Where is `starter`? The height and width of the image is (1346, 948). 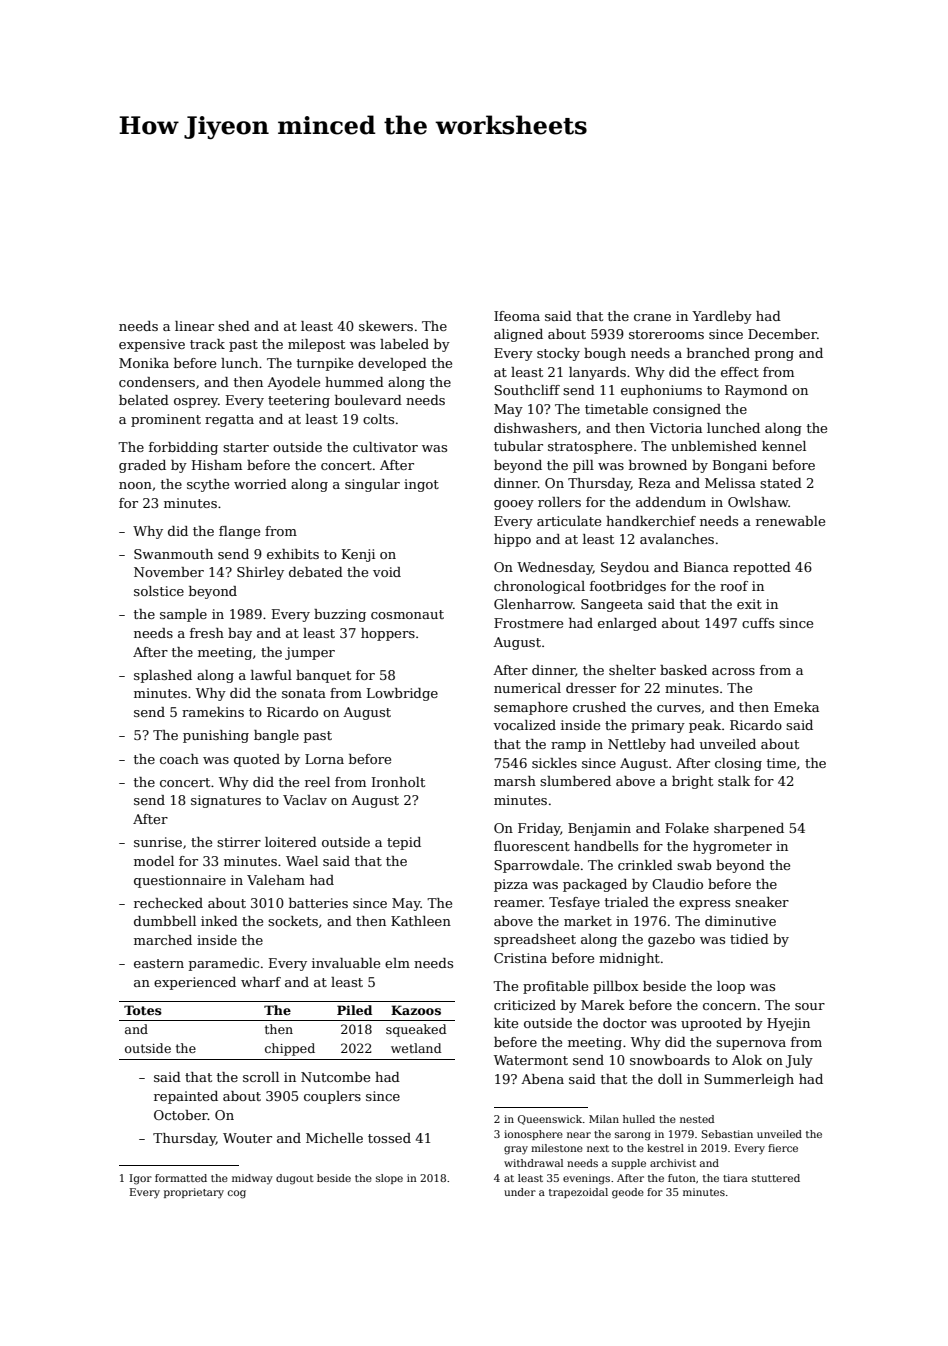 starter is located at coordinates (246, 447).
